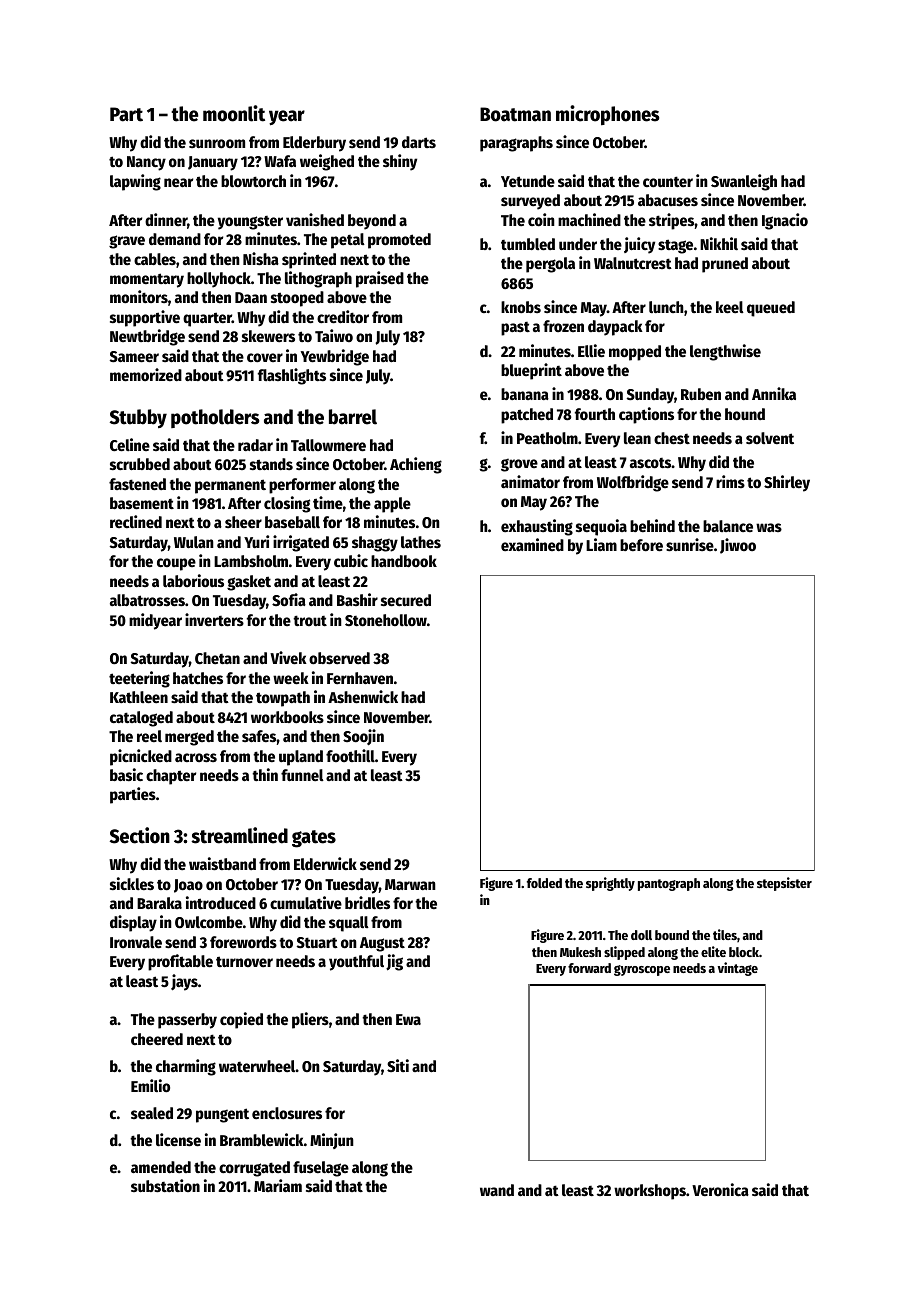 This page has height=1308, width=924. I want to click on forward, so click(589, 968).
